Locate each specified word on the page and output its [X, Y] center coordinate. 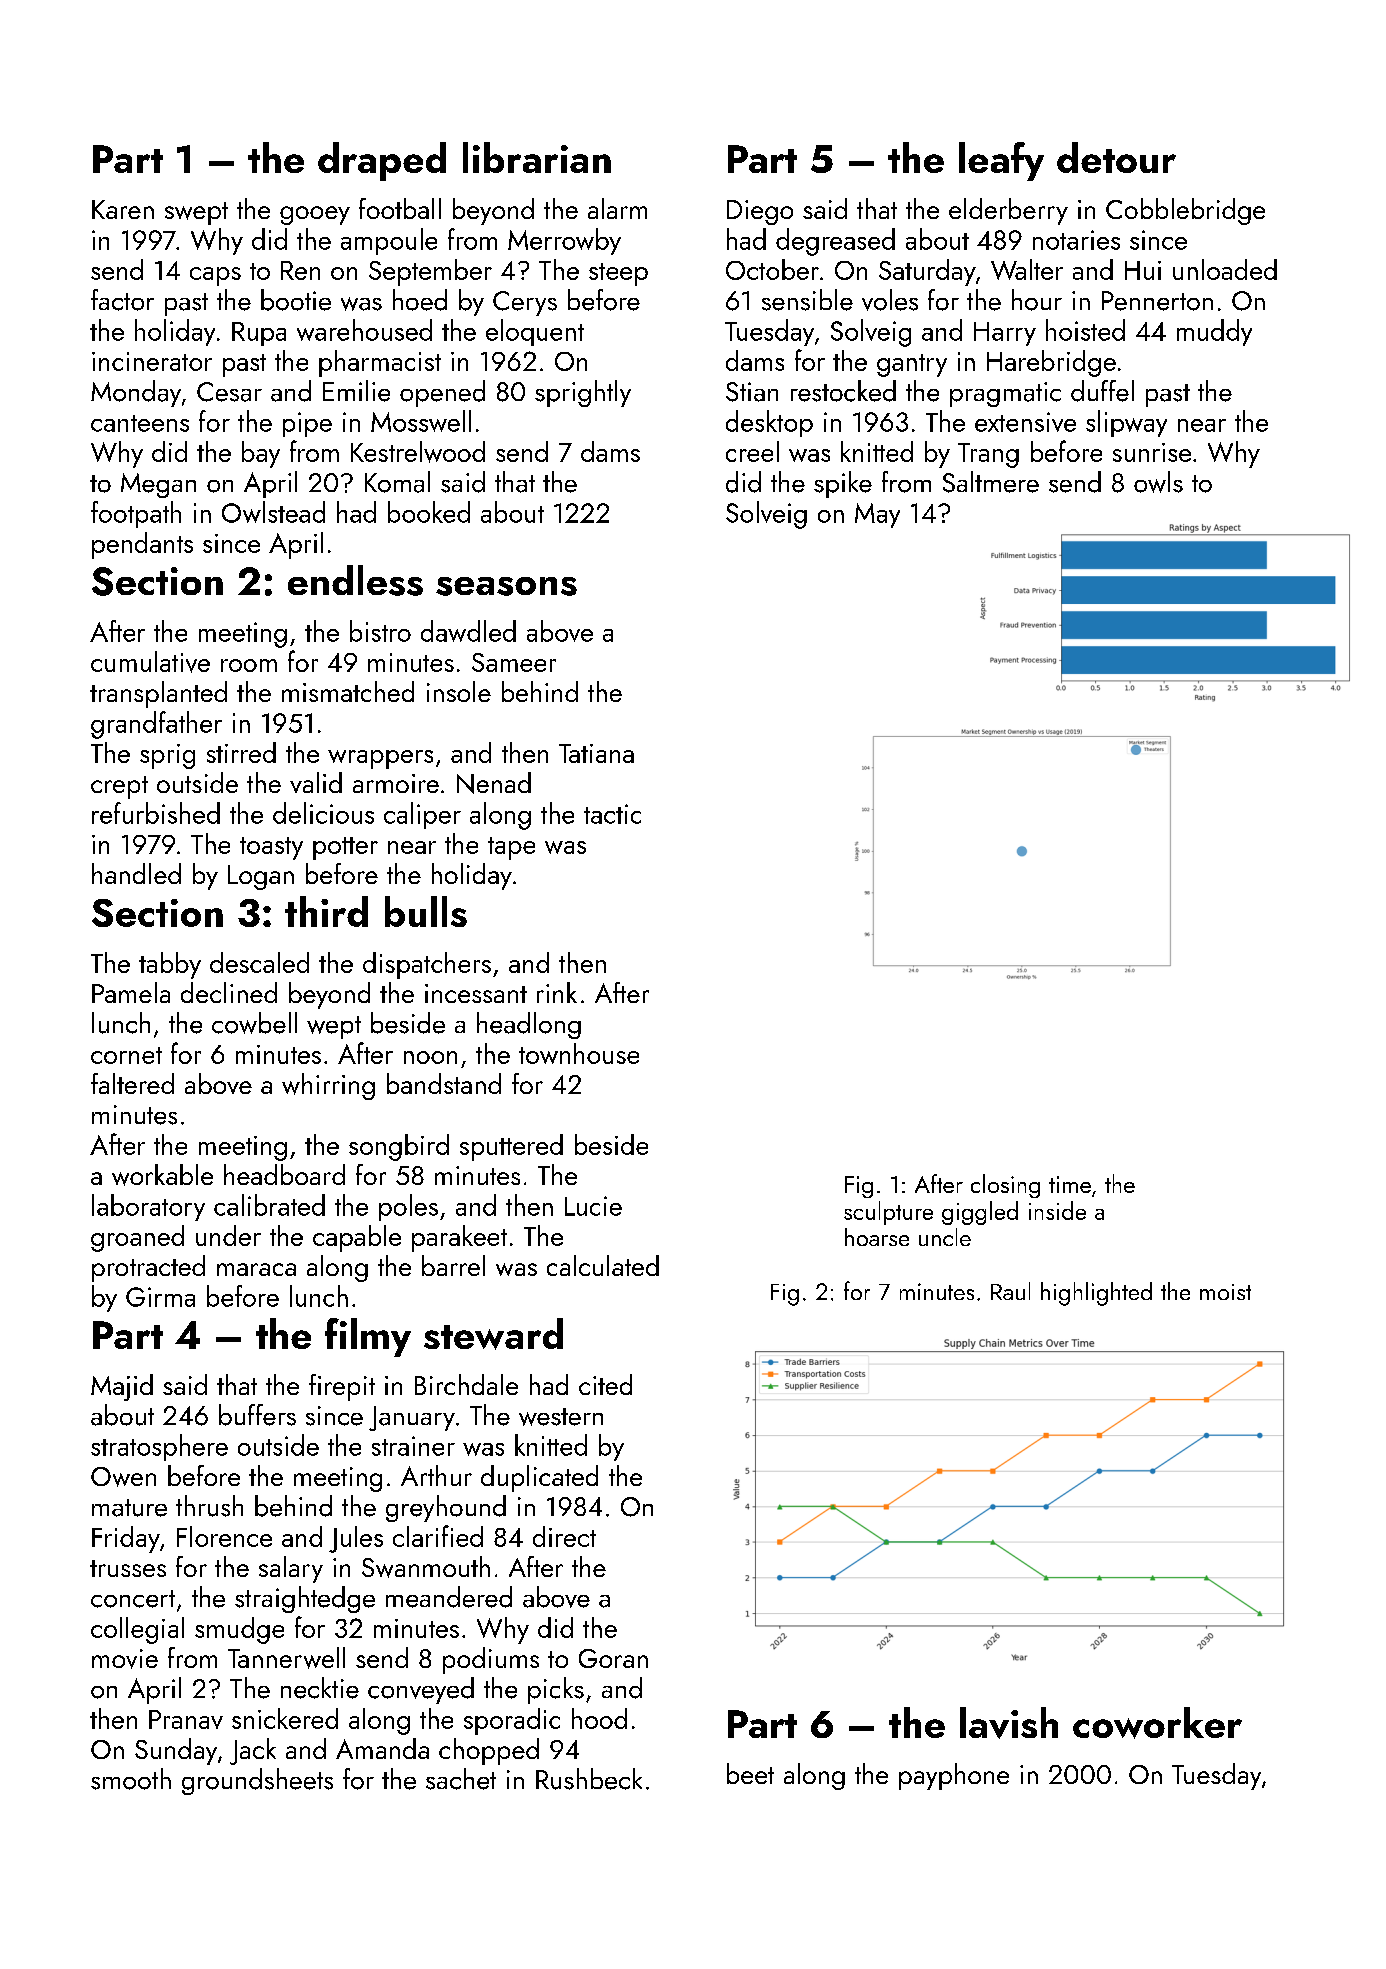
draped [382, 161]
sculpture [888, 1213]
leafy [1001, 161]
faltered [132, 1083]
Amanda [382, 1748]
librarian [537, 157]
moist [1225, 1292]
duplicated [539, 1478]
